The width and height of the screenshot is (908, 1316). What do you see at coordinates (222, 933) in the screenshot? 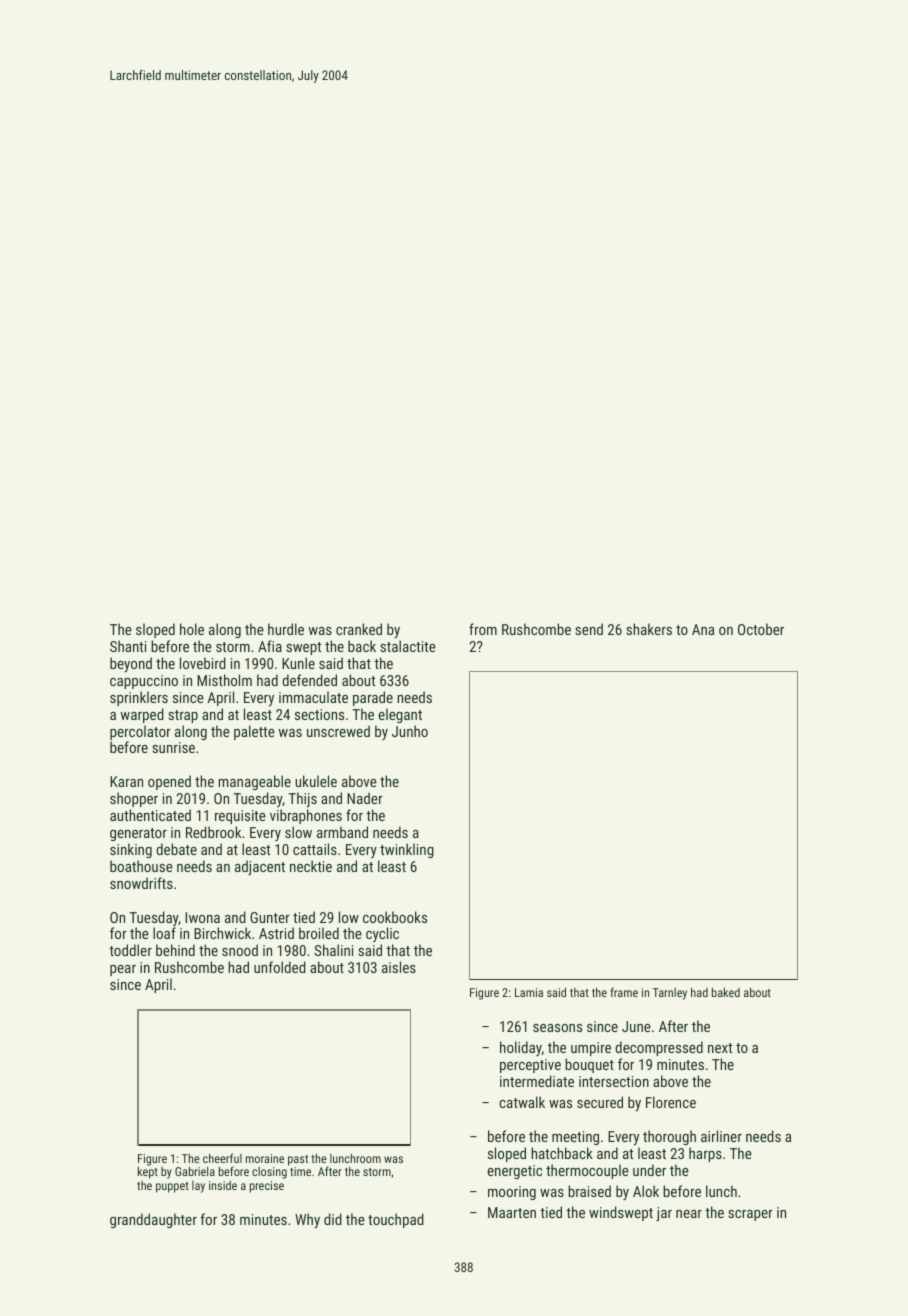
I see `Birchwick` at bounding box center [222, 933].
